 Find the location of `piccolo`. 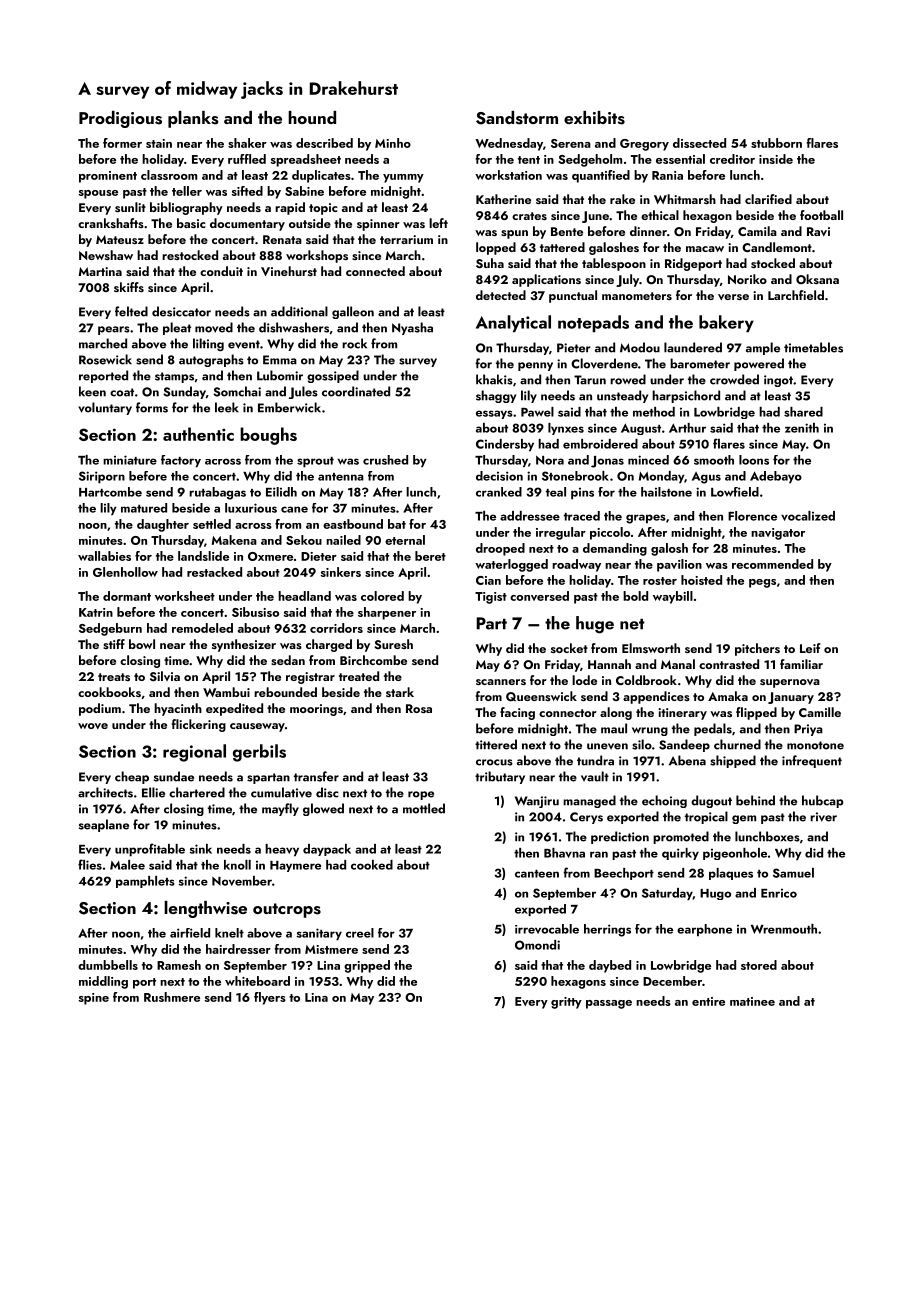

piccolo is located at coordinates (610, 533).
